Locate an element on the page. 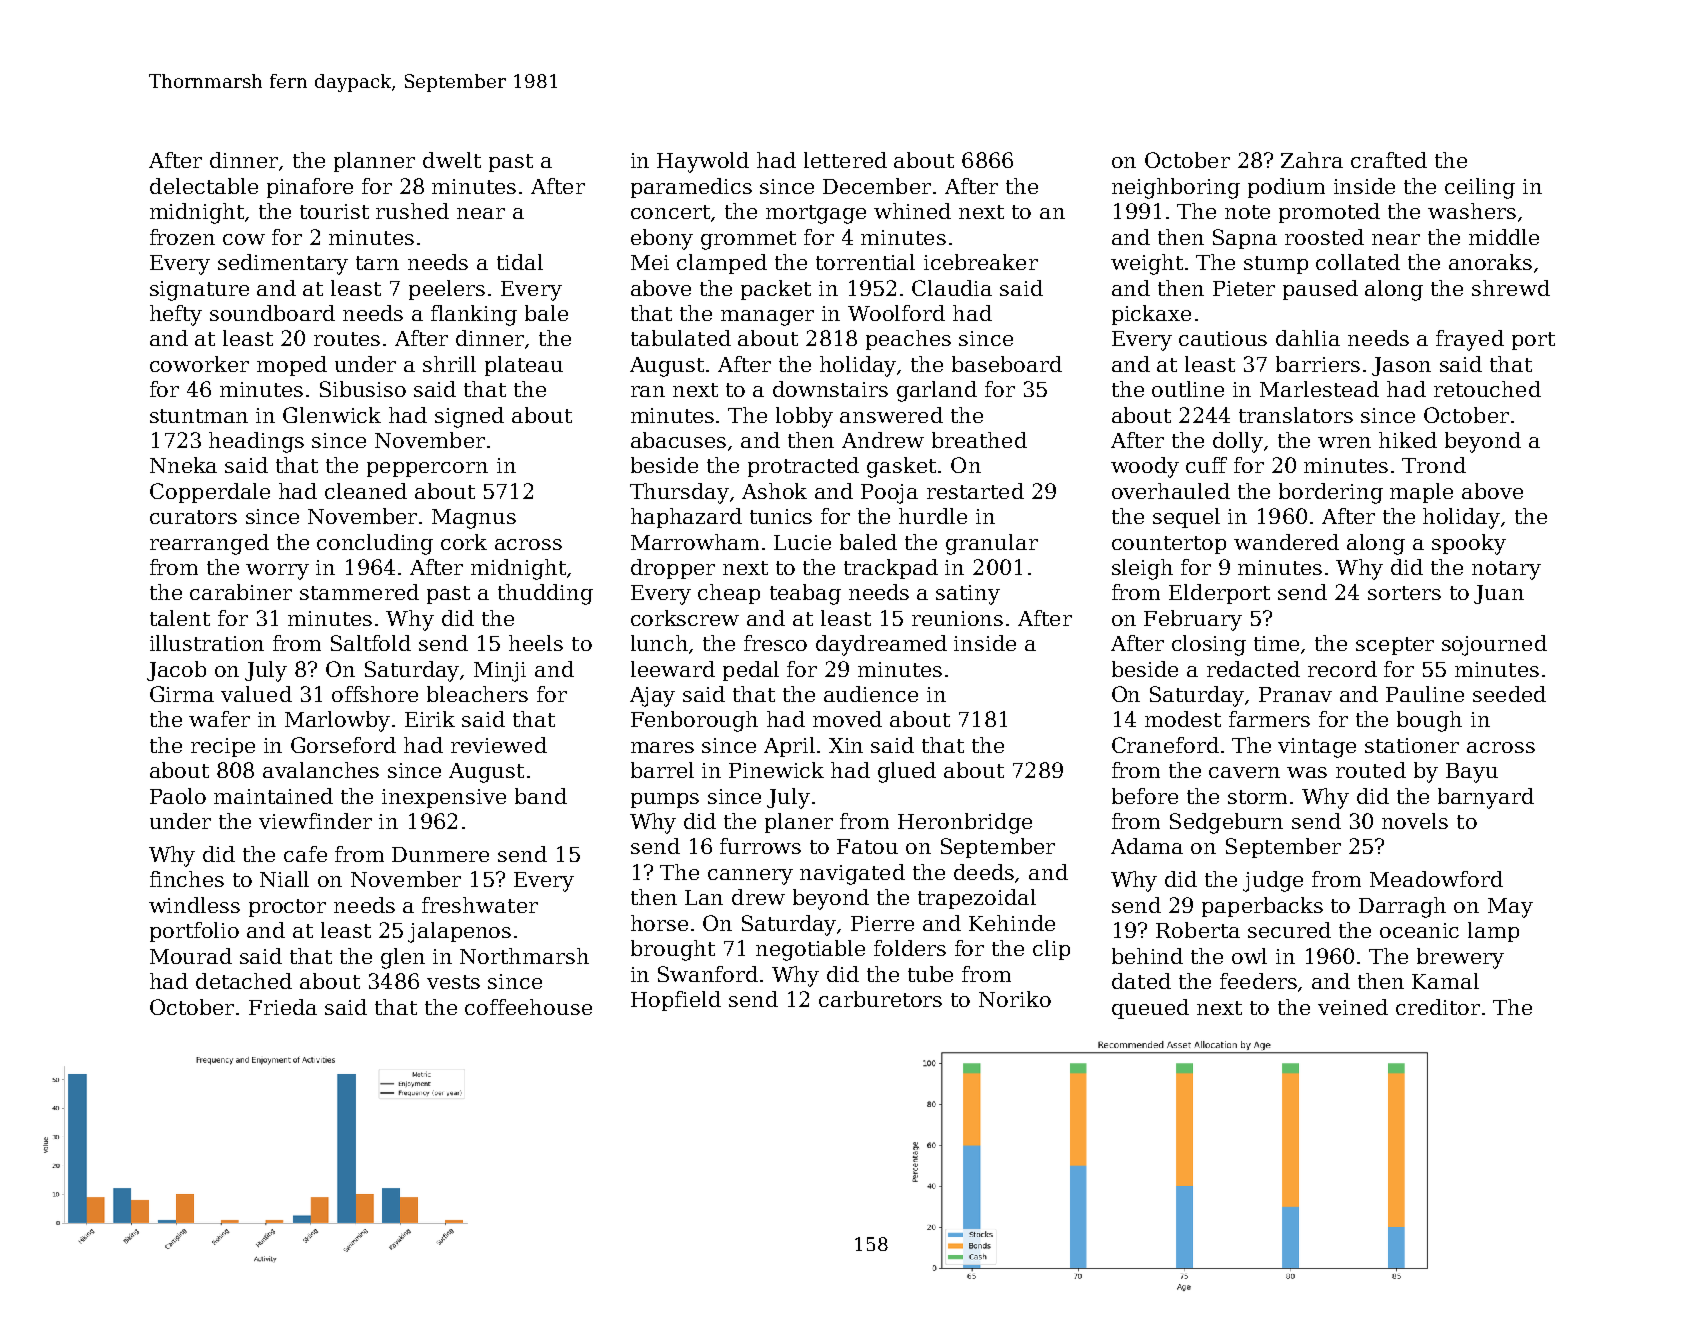 Image resolution: width=1706 pixels, height=1318 pixels. windless is located at coordinates (194, 905).
